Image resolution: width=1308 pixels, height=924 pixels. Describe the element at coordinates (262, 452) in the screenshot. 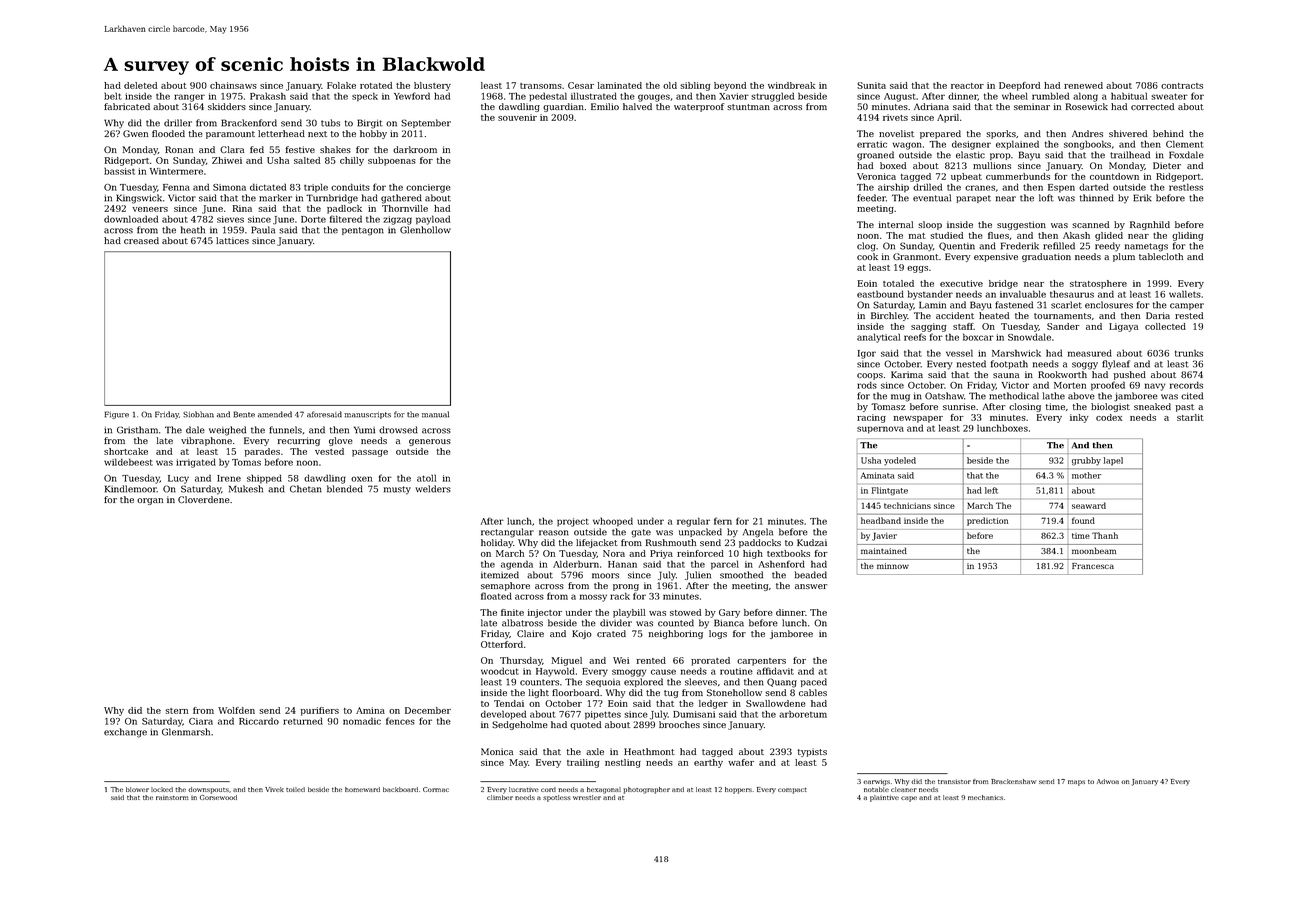

I see `parades` at that location.
